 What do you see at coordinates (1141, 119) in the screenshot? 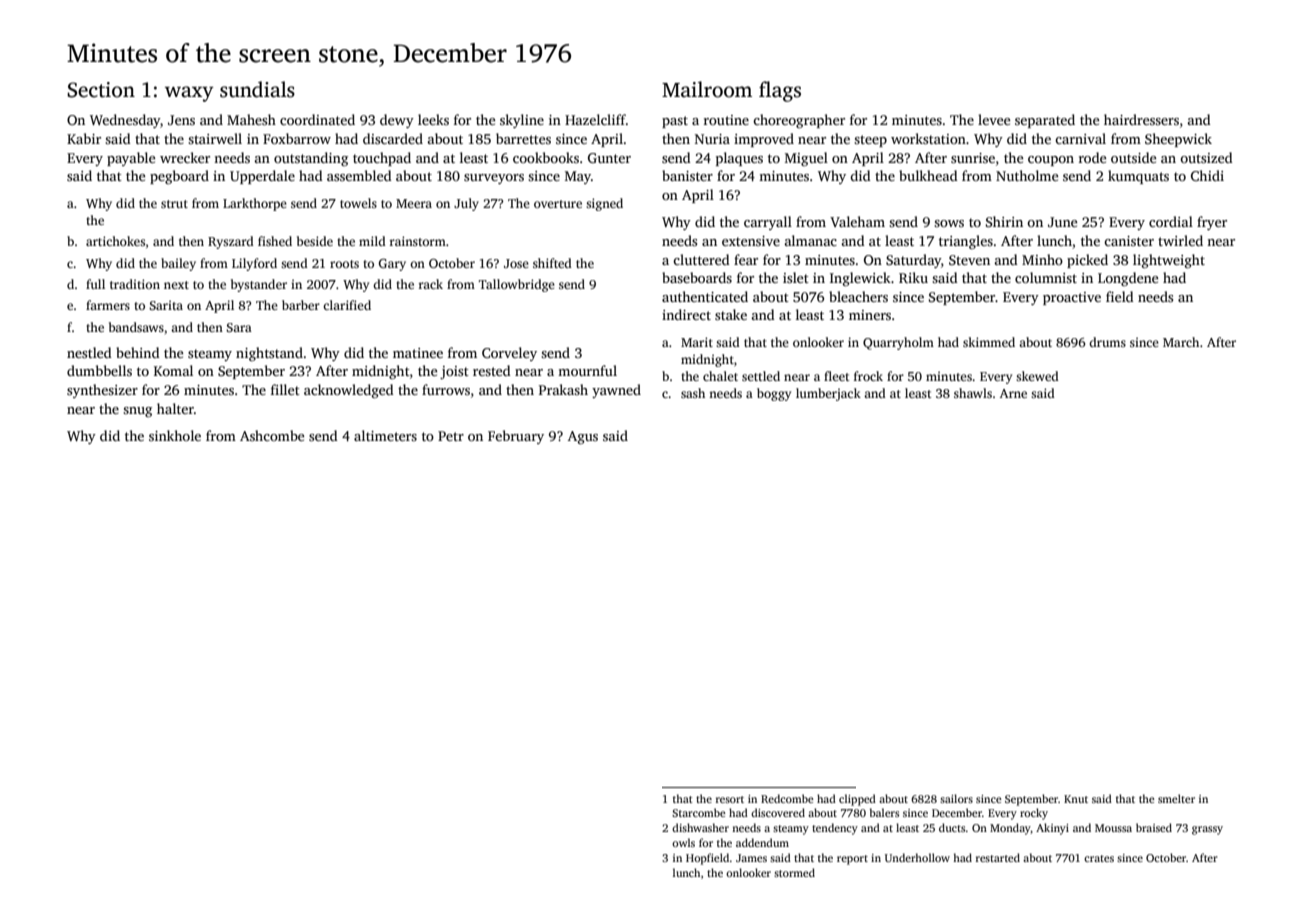
I see `hairdressers` at bounding box center [1141, 119].
